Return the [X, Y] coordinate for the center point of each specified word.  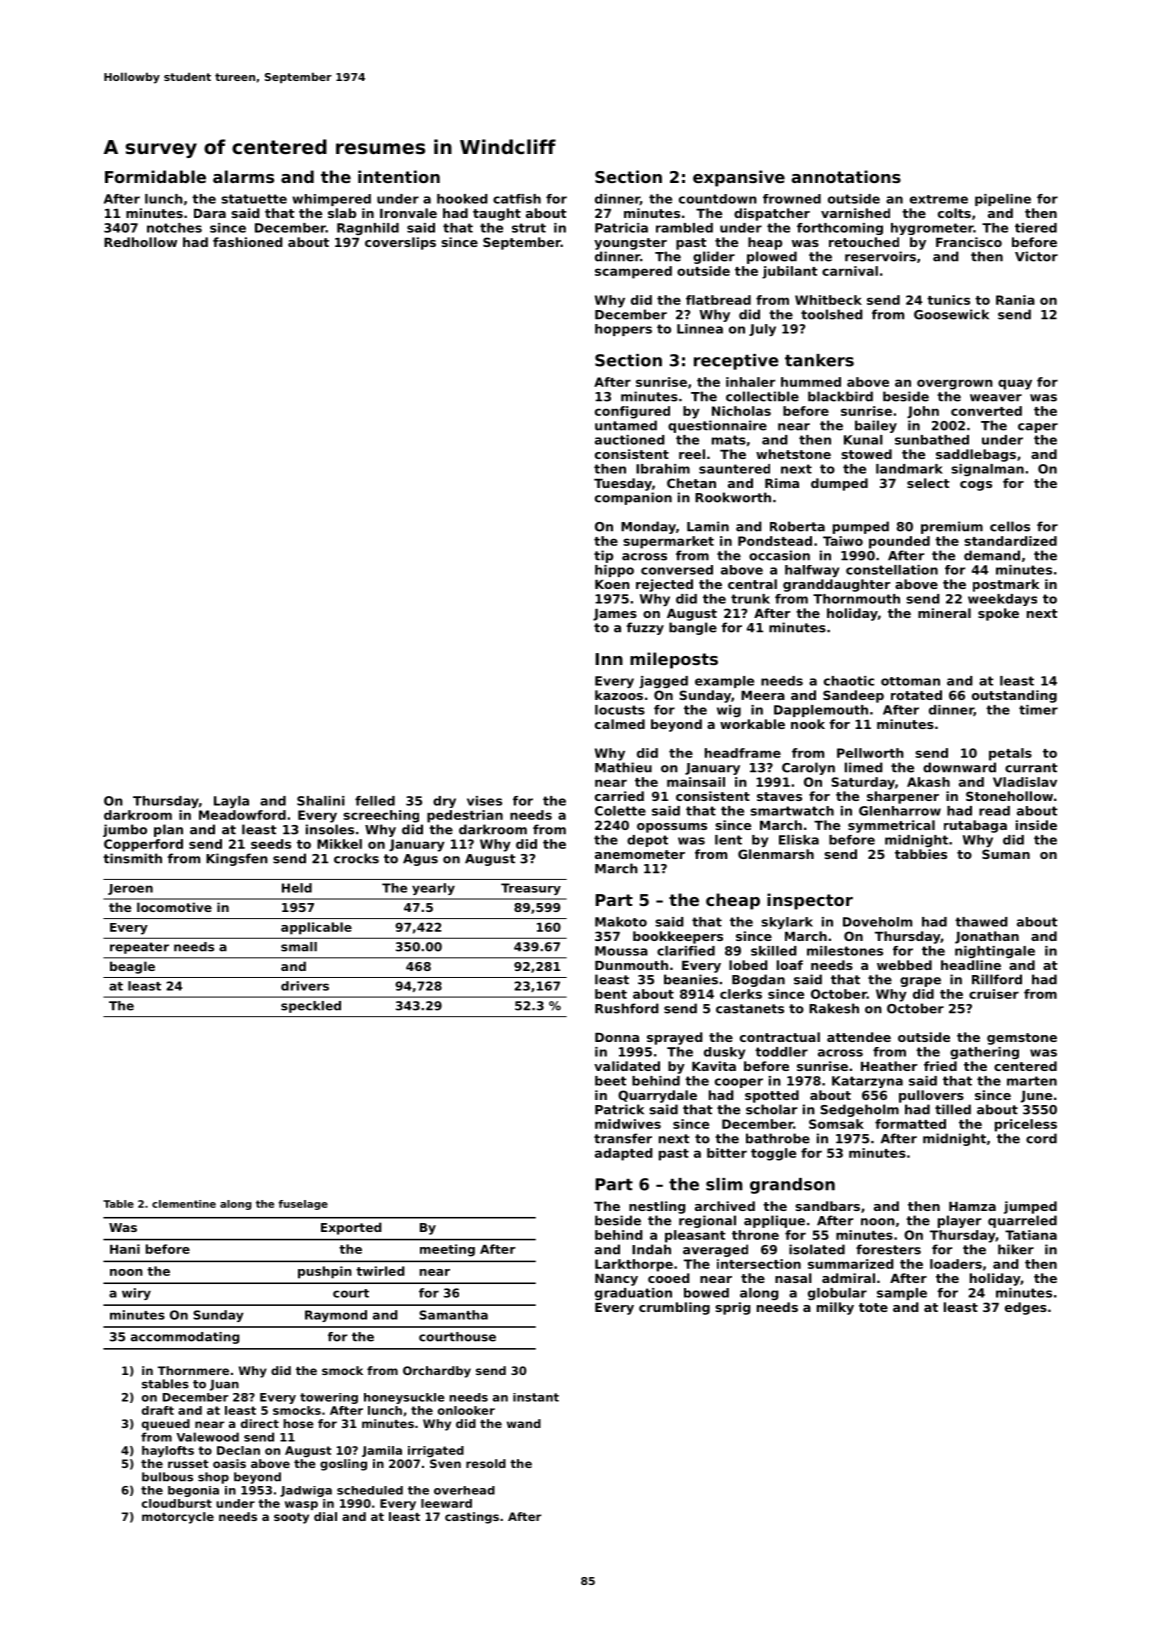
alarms [243, 176]
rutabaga [975, 826]
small [299, 947]
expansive [739, 178]
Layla [231, 802]
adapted [624, 1154]
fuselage [303, 1205]
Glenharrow [900, 811]
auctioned [630, 440]
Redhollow [140, 242]
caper [1038, 428]
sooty [291, 1518]
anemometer [640, 854]
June [1036, 1097]
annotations [846, 176]
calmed [620, 724]
